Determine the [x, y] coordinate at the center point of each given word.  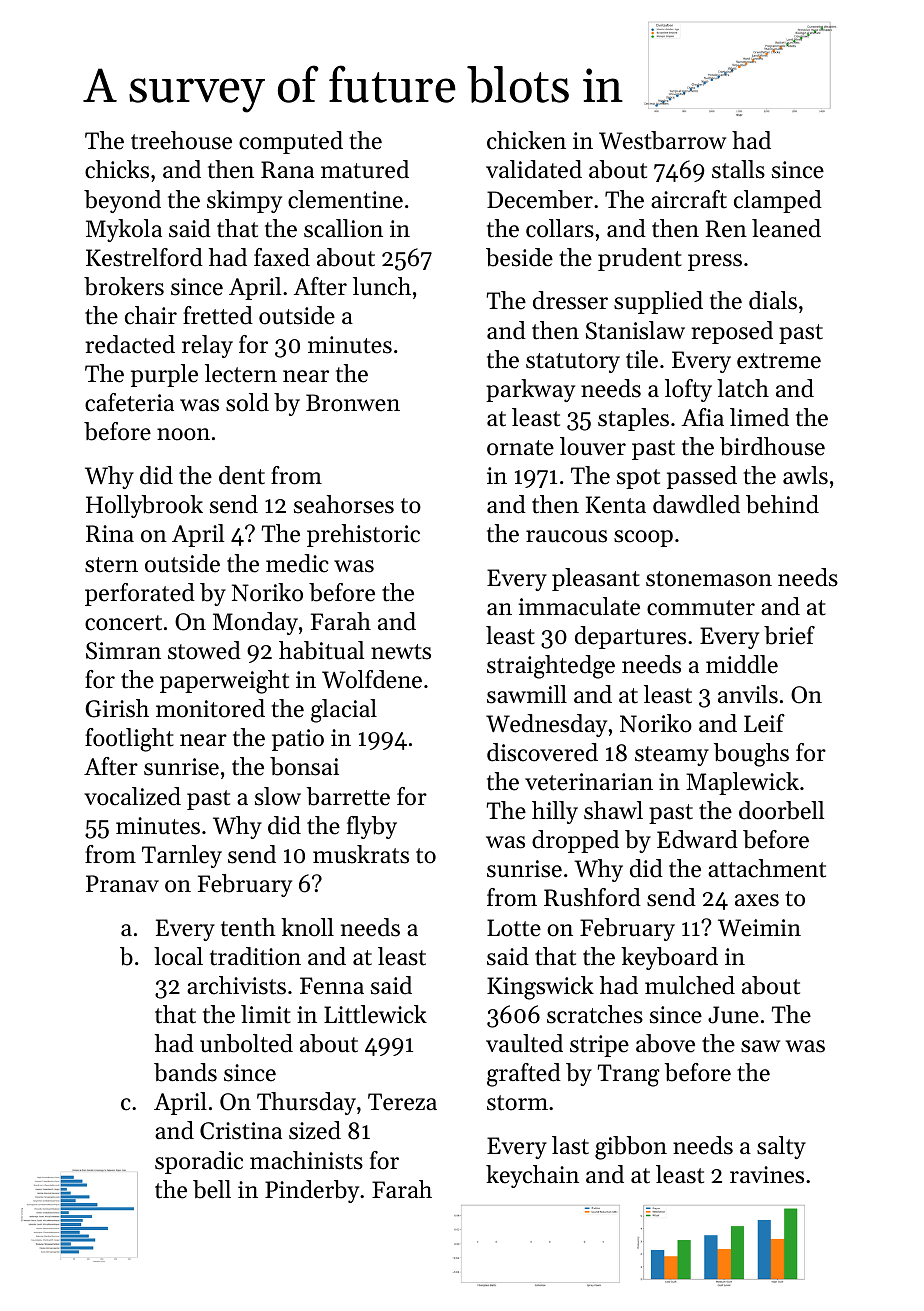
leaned [786, 228]
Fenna [332, 986]
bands [185, 1072]
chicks [117, 169]
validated [534, 169]
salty [781, 1147]
